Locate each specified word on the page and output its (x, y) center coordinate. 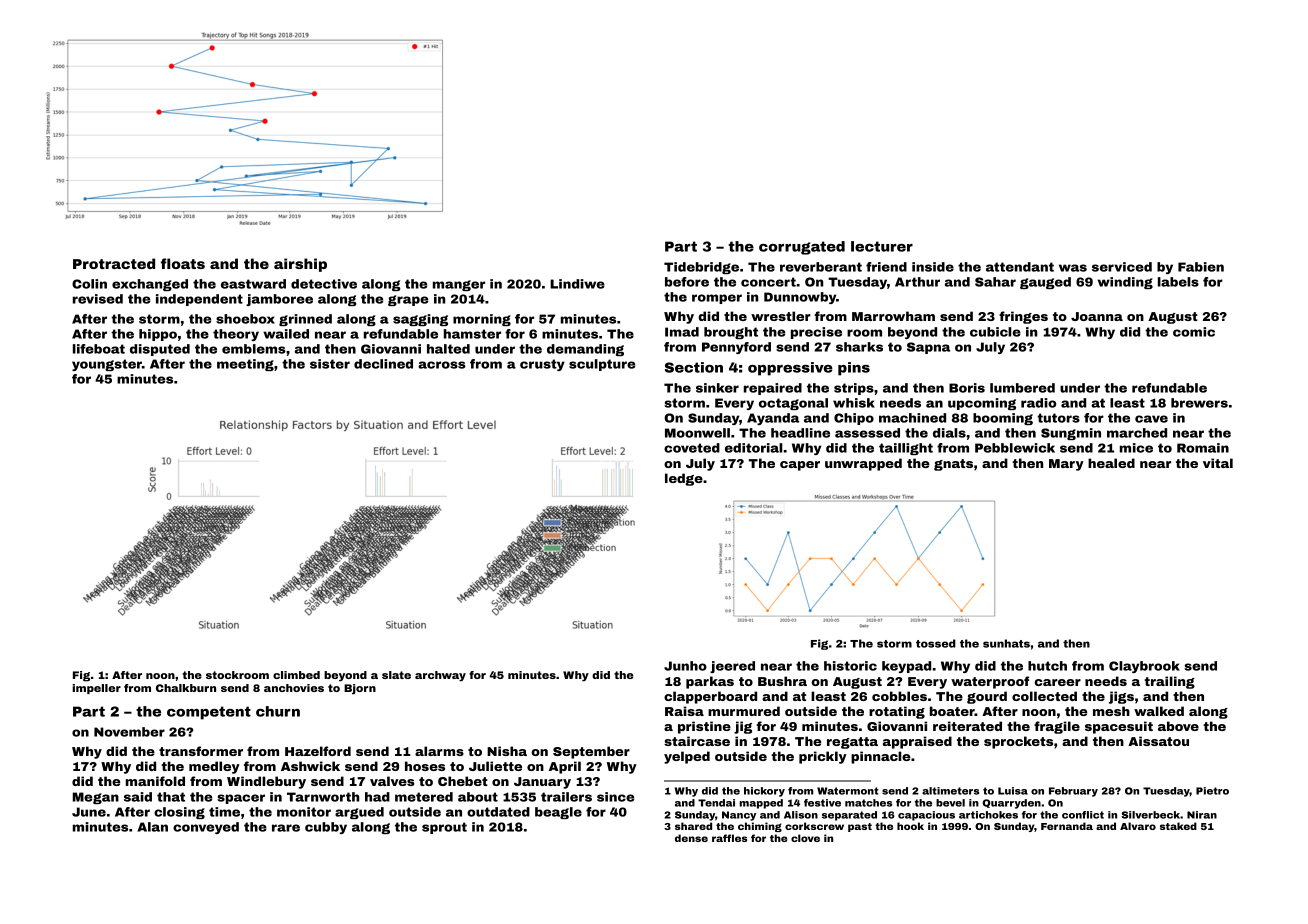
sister (330, 364)
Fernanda (1067, 826)
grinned (305, 320)
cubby (326, 828)
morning (482, 320)
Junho (685, 666)
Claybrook (1144, 667)
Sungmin (1071, 434)
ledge (684, 479)
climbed (296, 675)
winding (1125, 283)
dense (691, 838)
